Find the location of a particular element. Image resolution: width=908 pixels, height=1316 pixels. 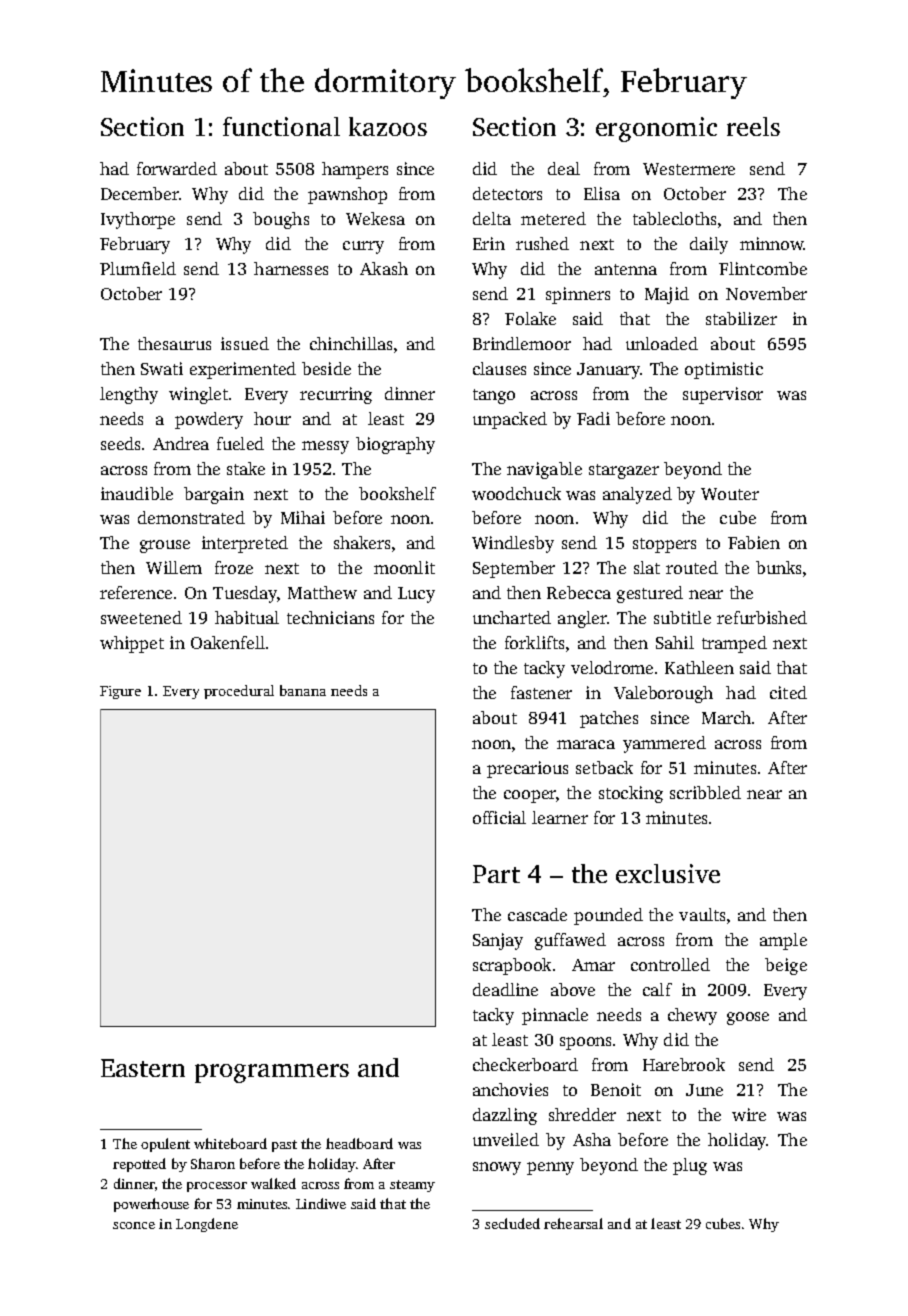

procedural is located at coordinates (239, 692).
